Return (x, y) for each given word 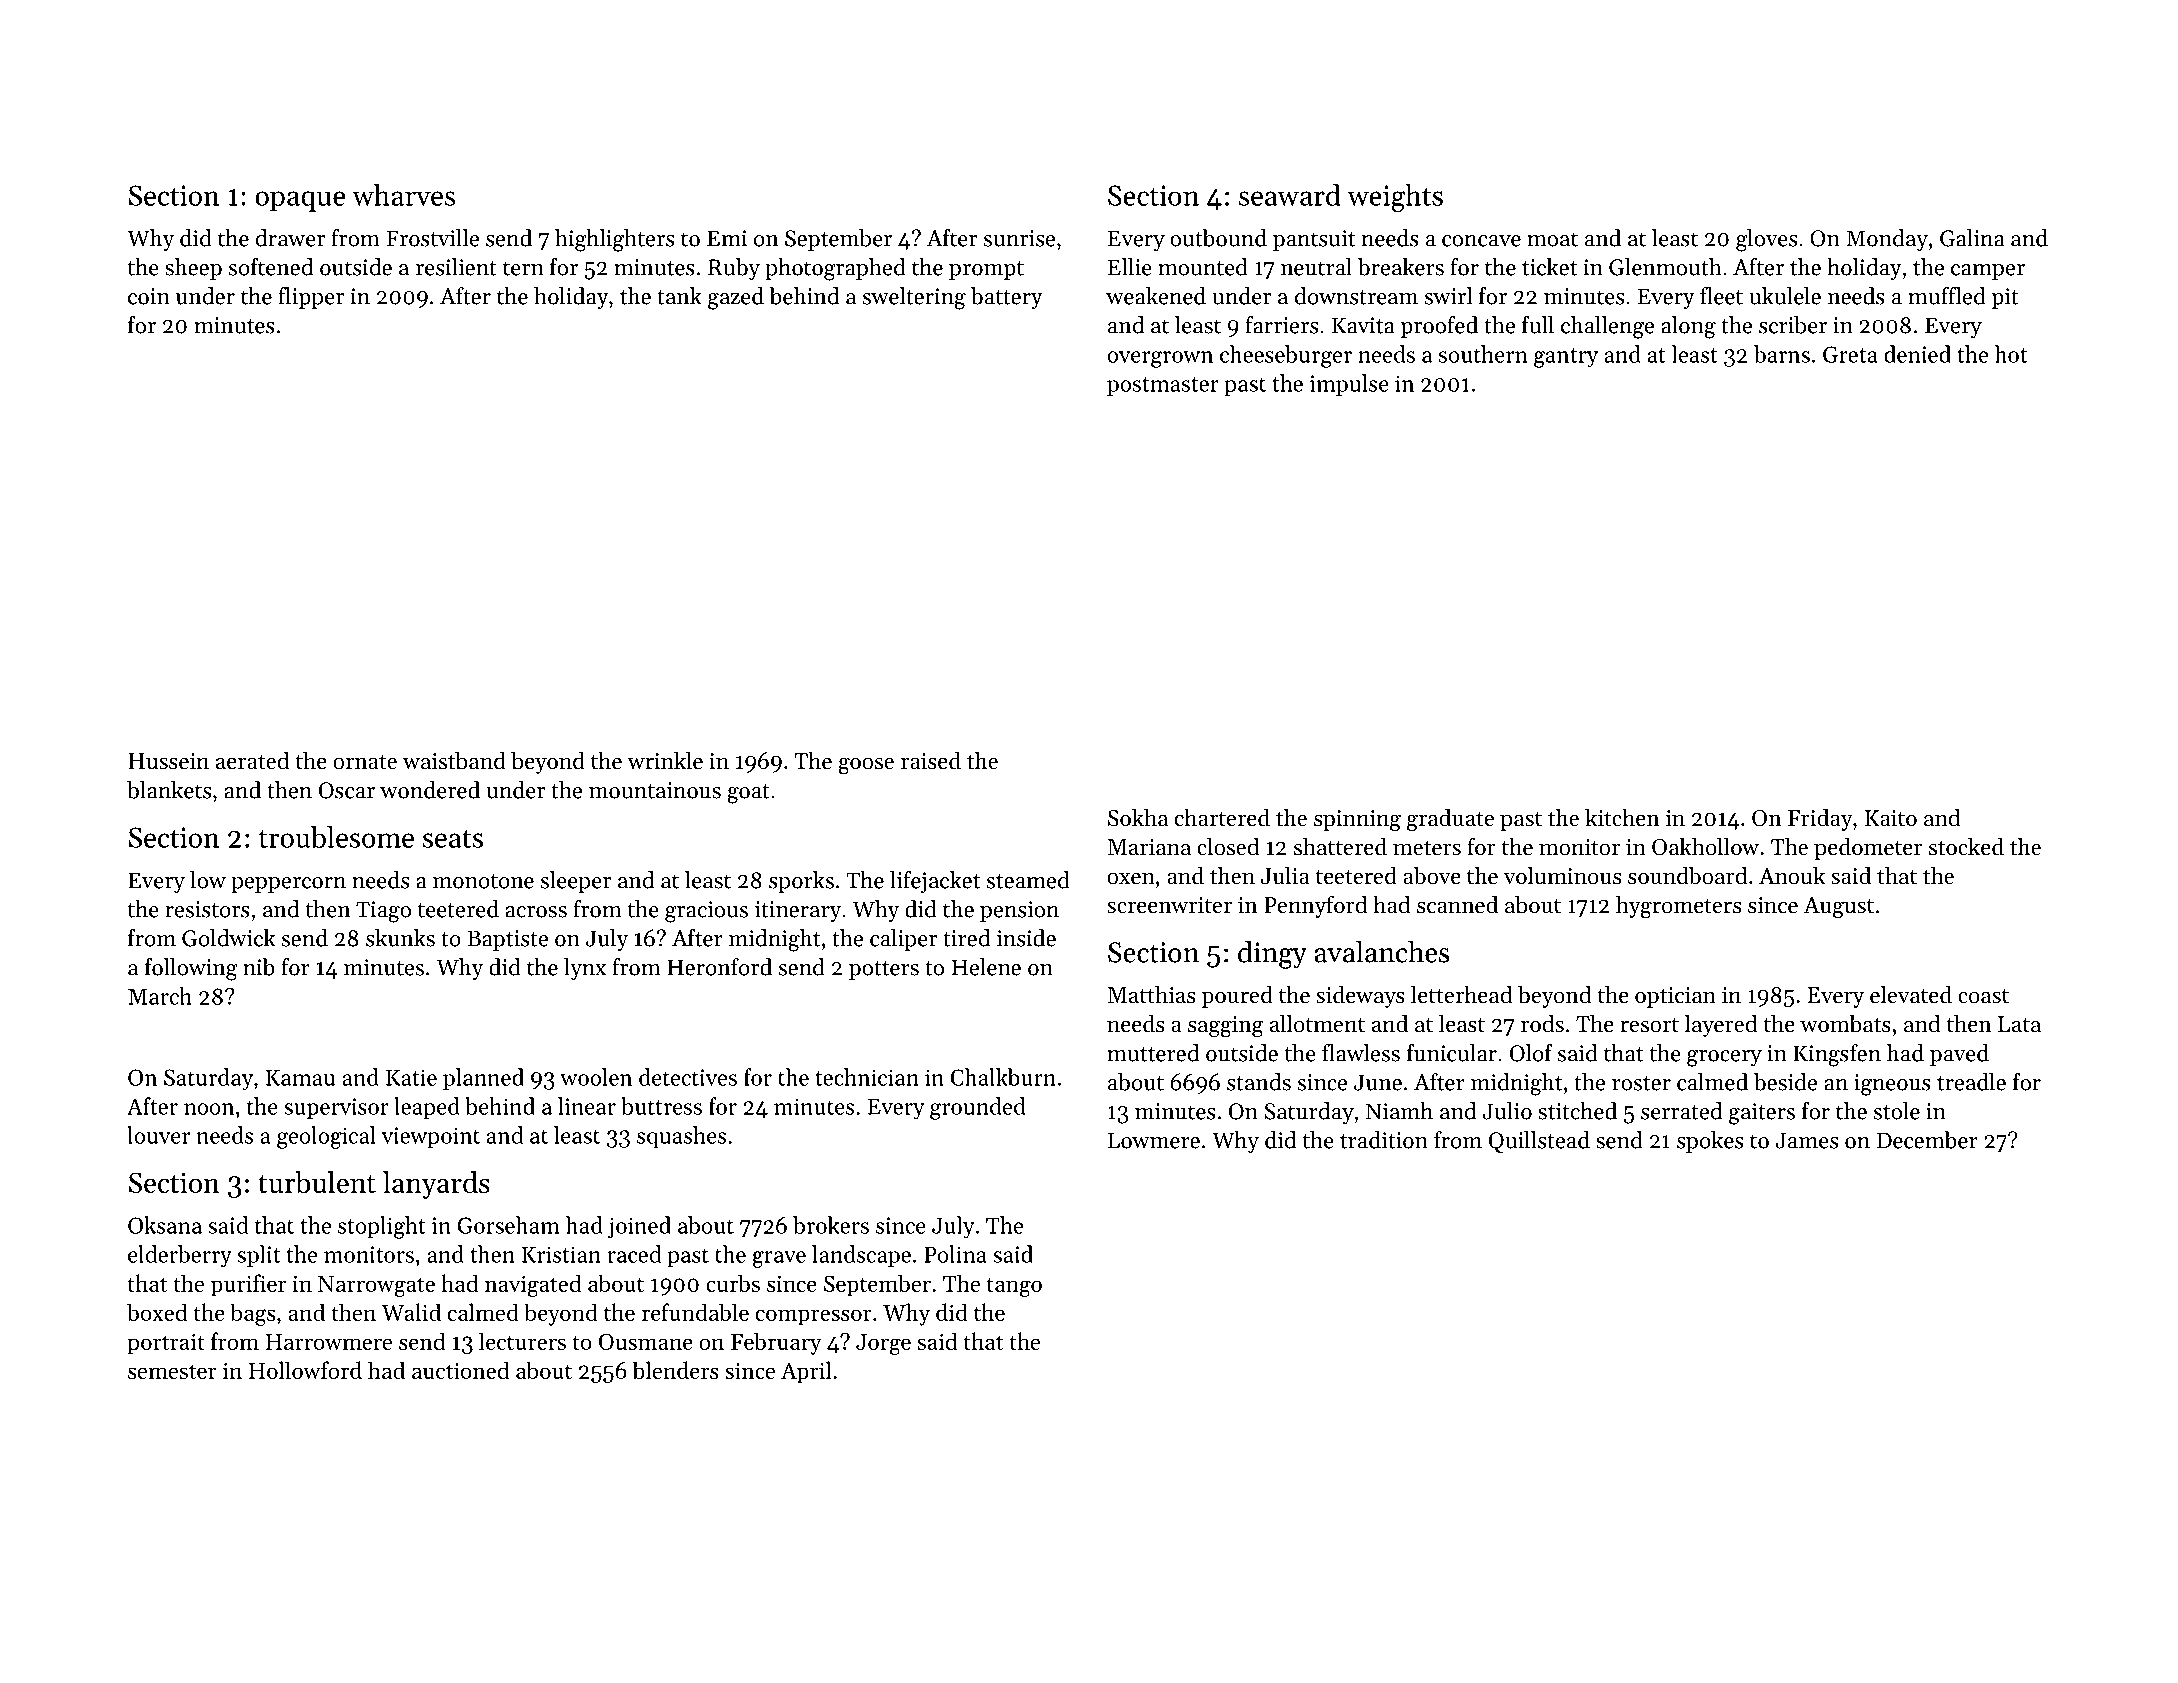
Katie (411, 1077)
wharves (403, 195)
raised (931, 760)
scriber (1793, 325)
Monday (1887, 240)
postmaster (1163, 386)
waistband (454, 761)
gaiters (1762, 1114)
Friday (1820, 820)
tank (679, 296)
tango (1014, 1287)
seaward (1290, 195)
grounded (978, 1108)
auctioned (460, 1370)
